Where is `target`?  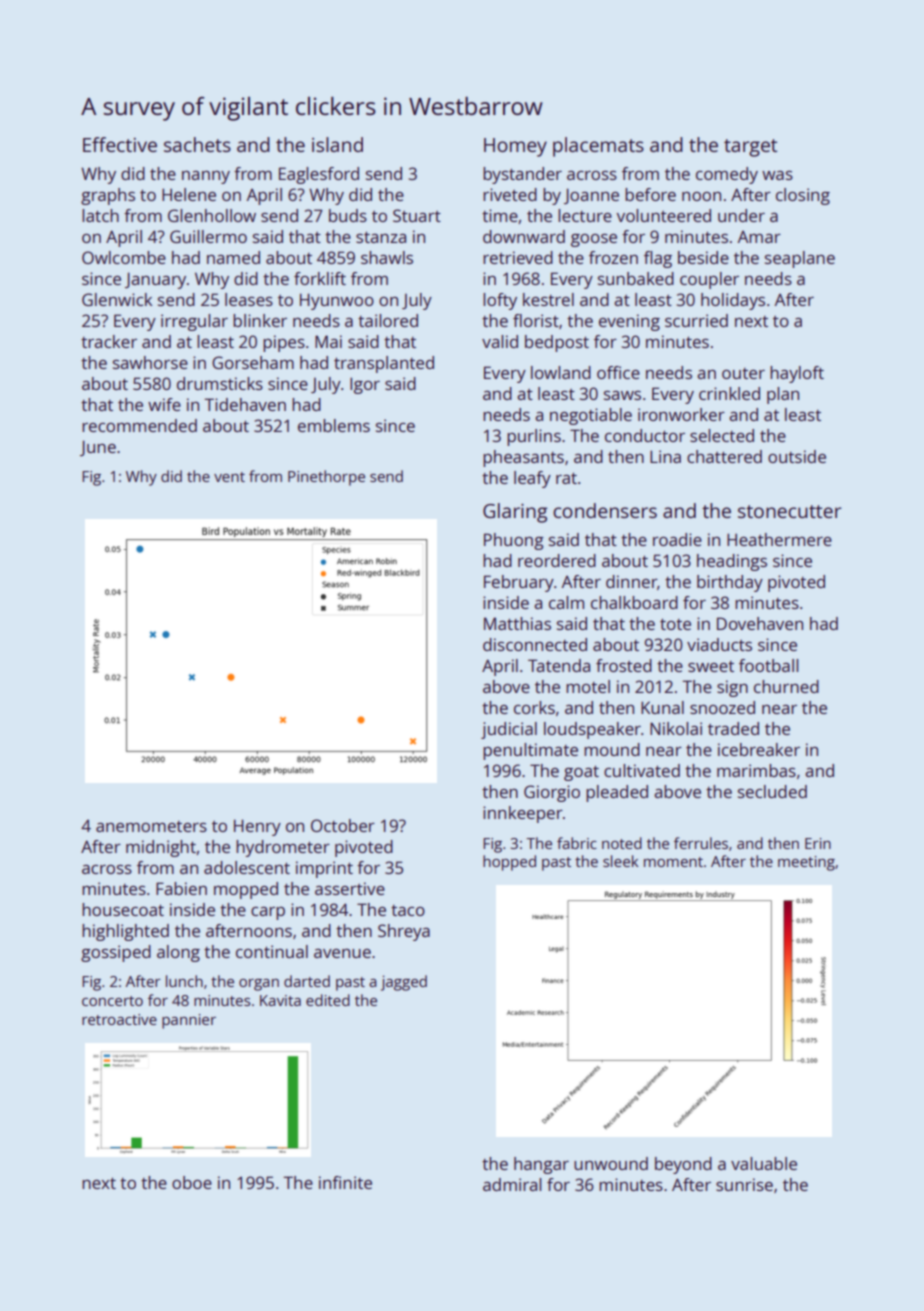 target is located at coordinates (750, 148).
